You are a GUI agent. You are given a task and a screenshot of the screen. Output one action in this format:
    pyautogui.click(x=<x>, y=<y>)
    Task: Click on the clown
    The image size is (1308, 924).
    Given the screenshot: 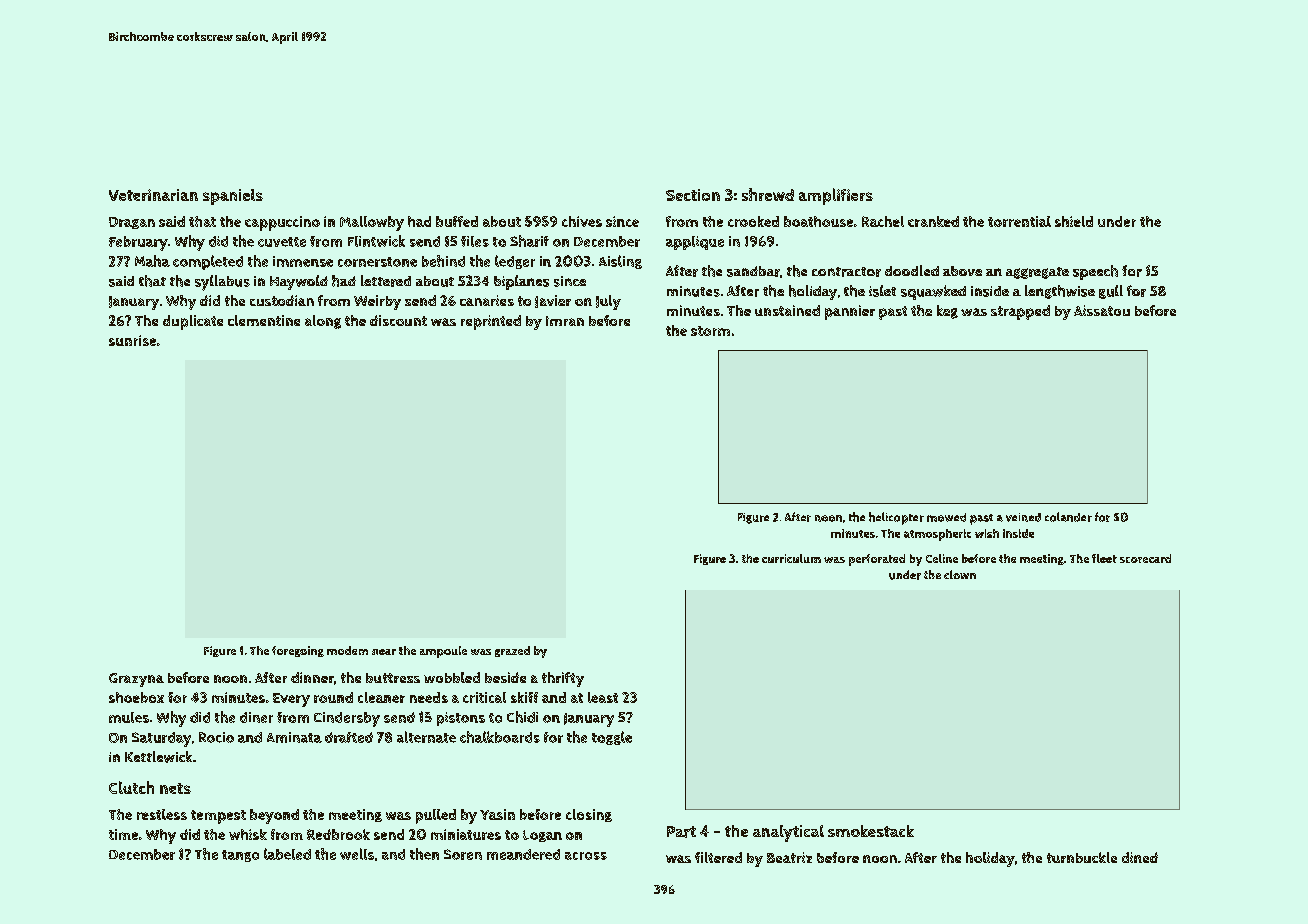 What is the action you would take?
    pyautogui.click(x=960, y=574)
